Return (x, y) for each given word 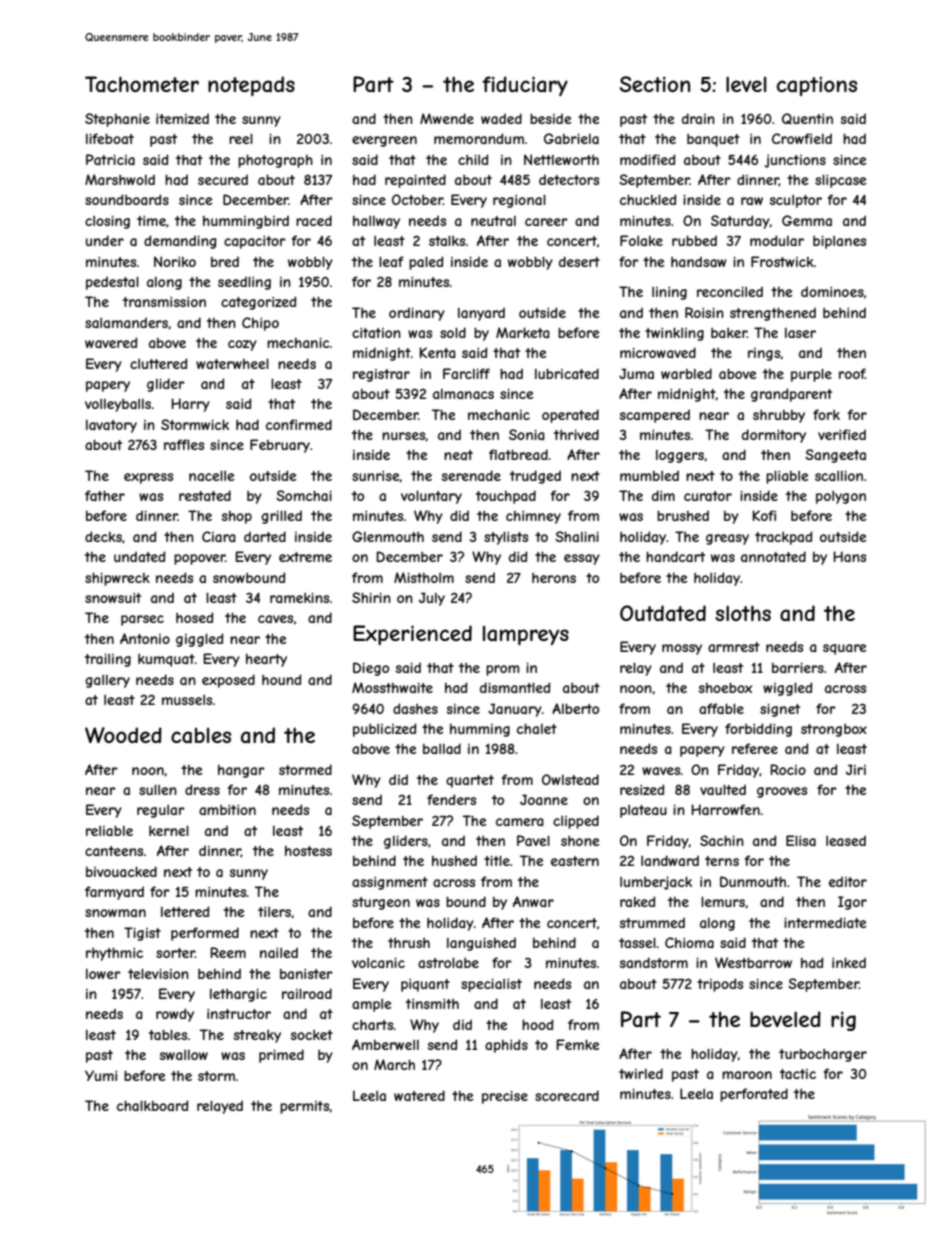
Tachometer (142, 84)
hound (281, 679)
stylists (506, 538)
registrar (381, 375)
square (845, 649)
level (746, 84)
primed (281, 1056)
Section (655, 84)
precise (505, 1097)
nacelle (212, 475)
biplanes (839, 242)
